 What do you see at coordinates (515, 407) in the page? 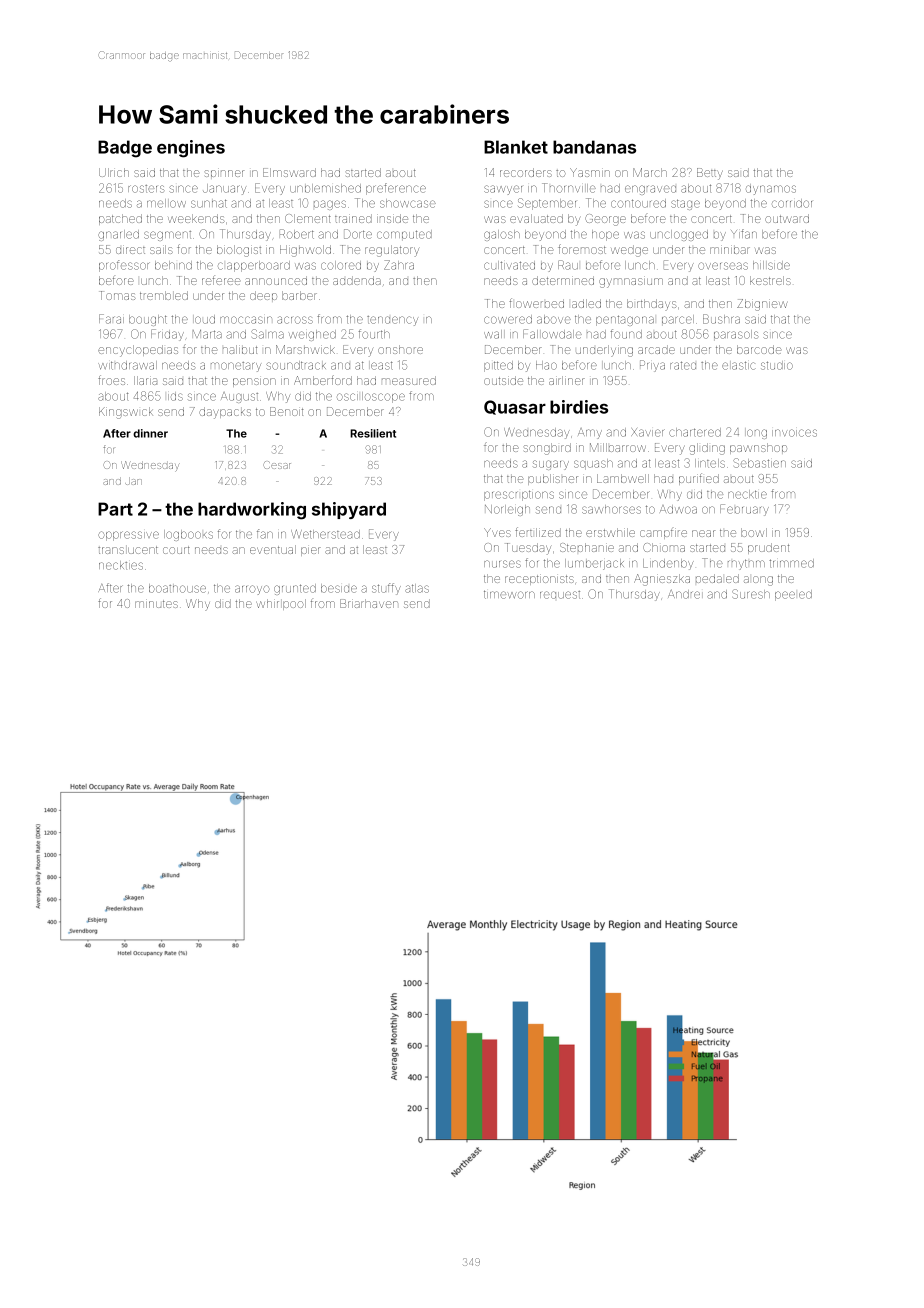
I see `Quasar` at bounding box center [515, 407].
